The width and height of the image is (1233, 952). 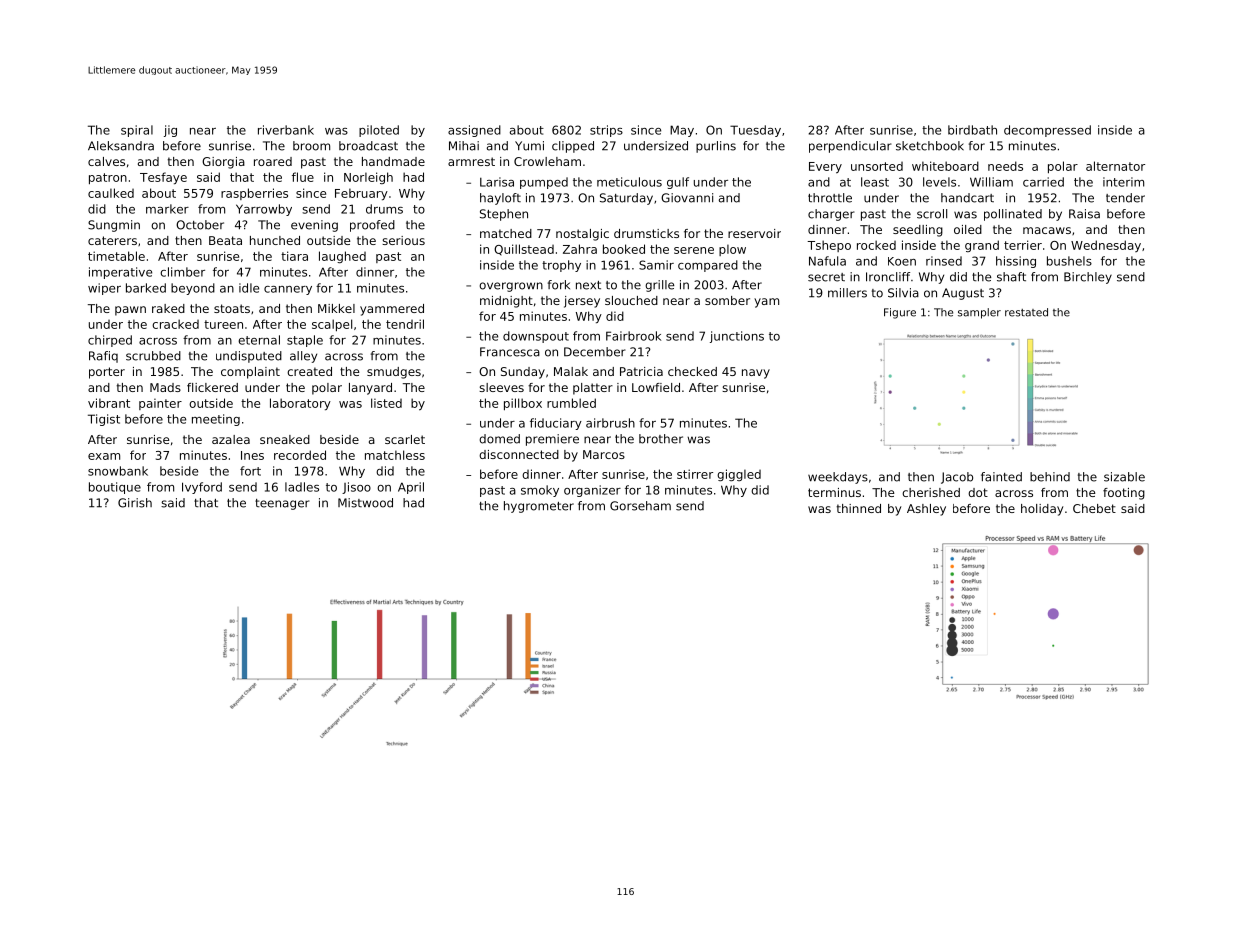 I want to click on restated, so click(x=1026, y=312).
